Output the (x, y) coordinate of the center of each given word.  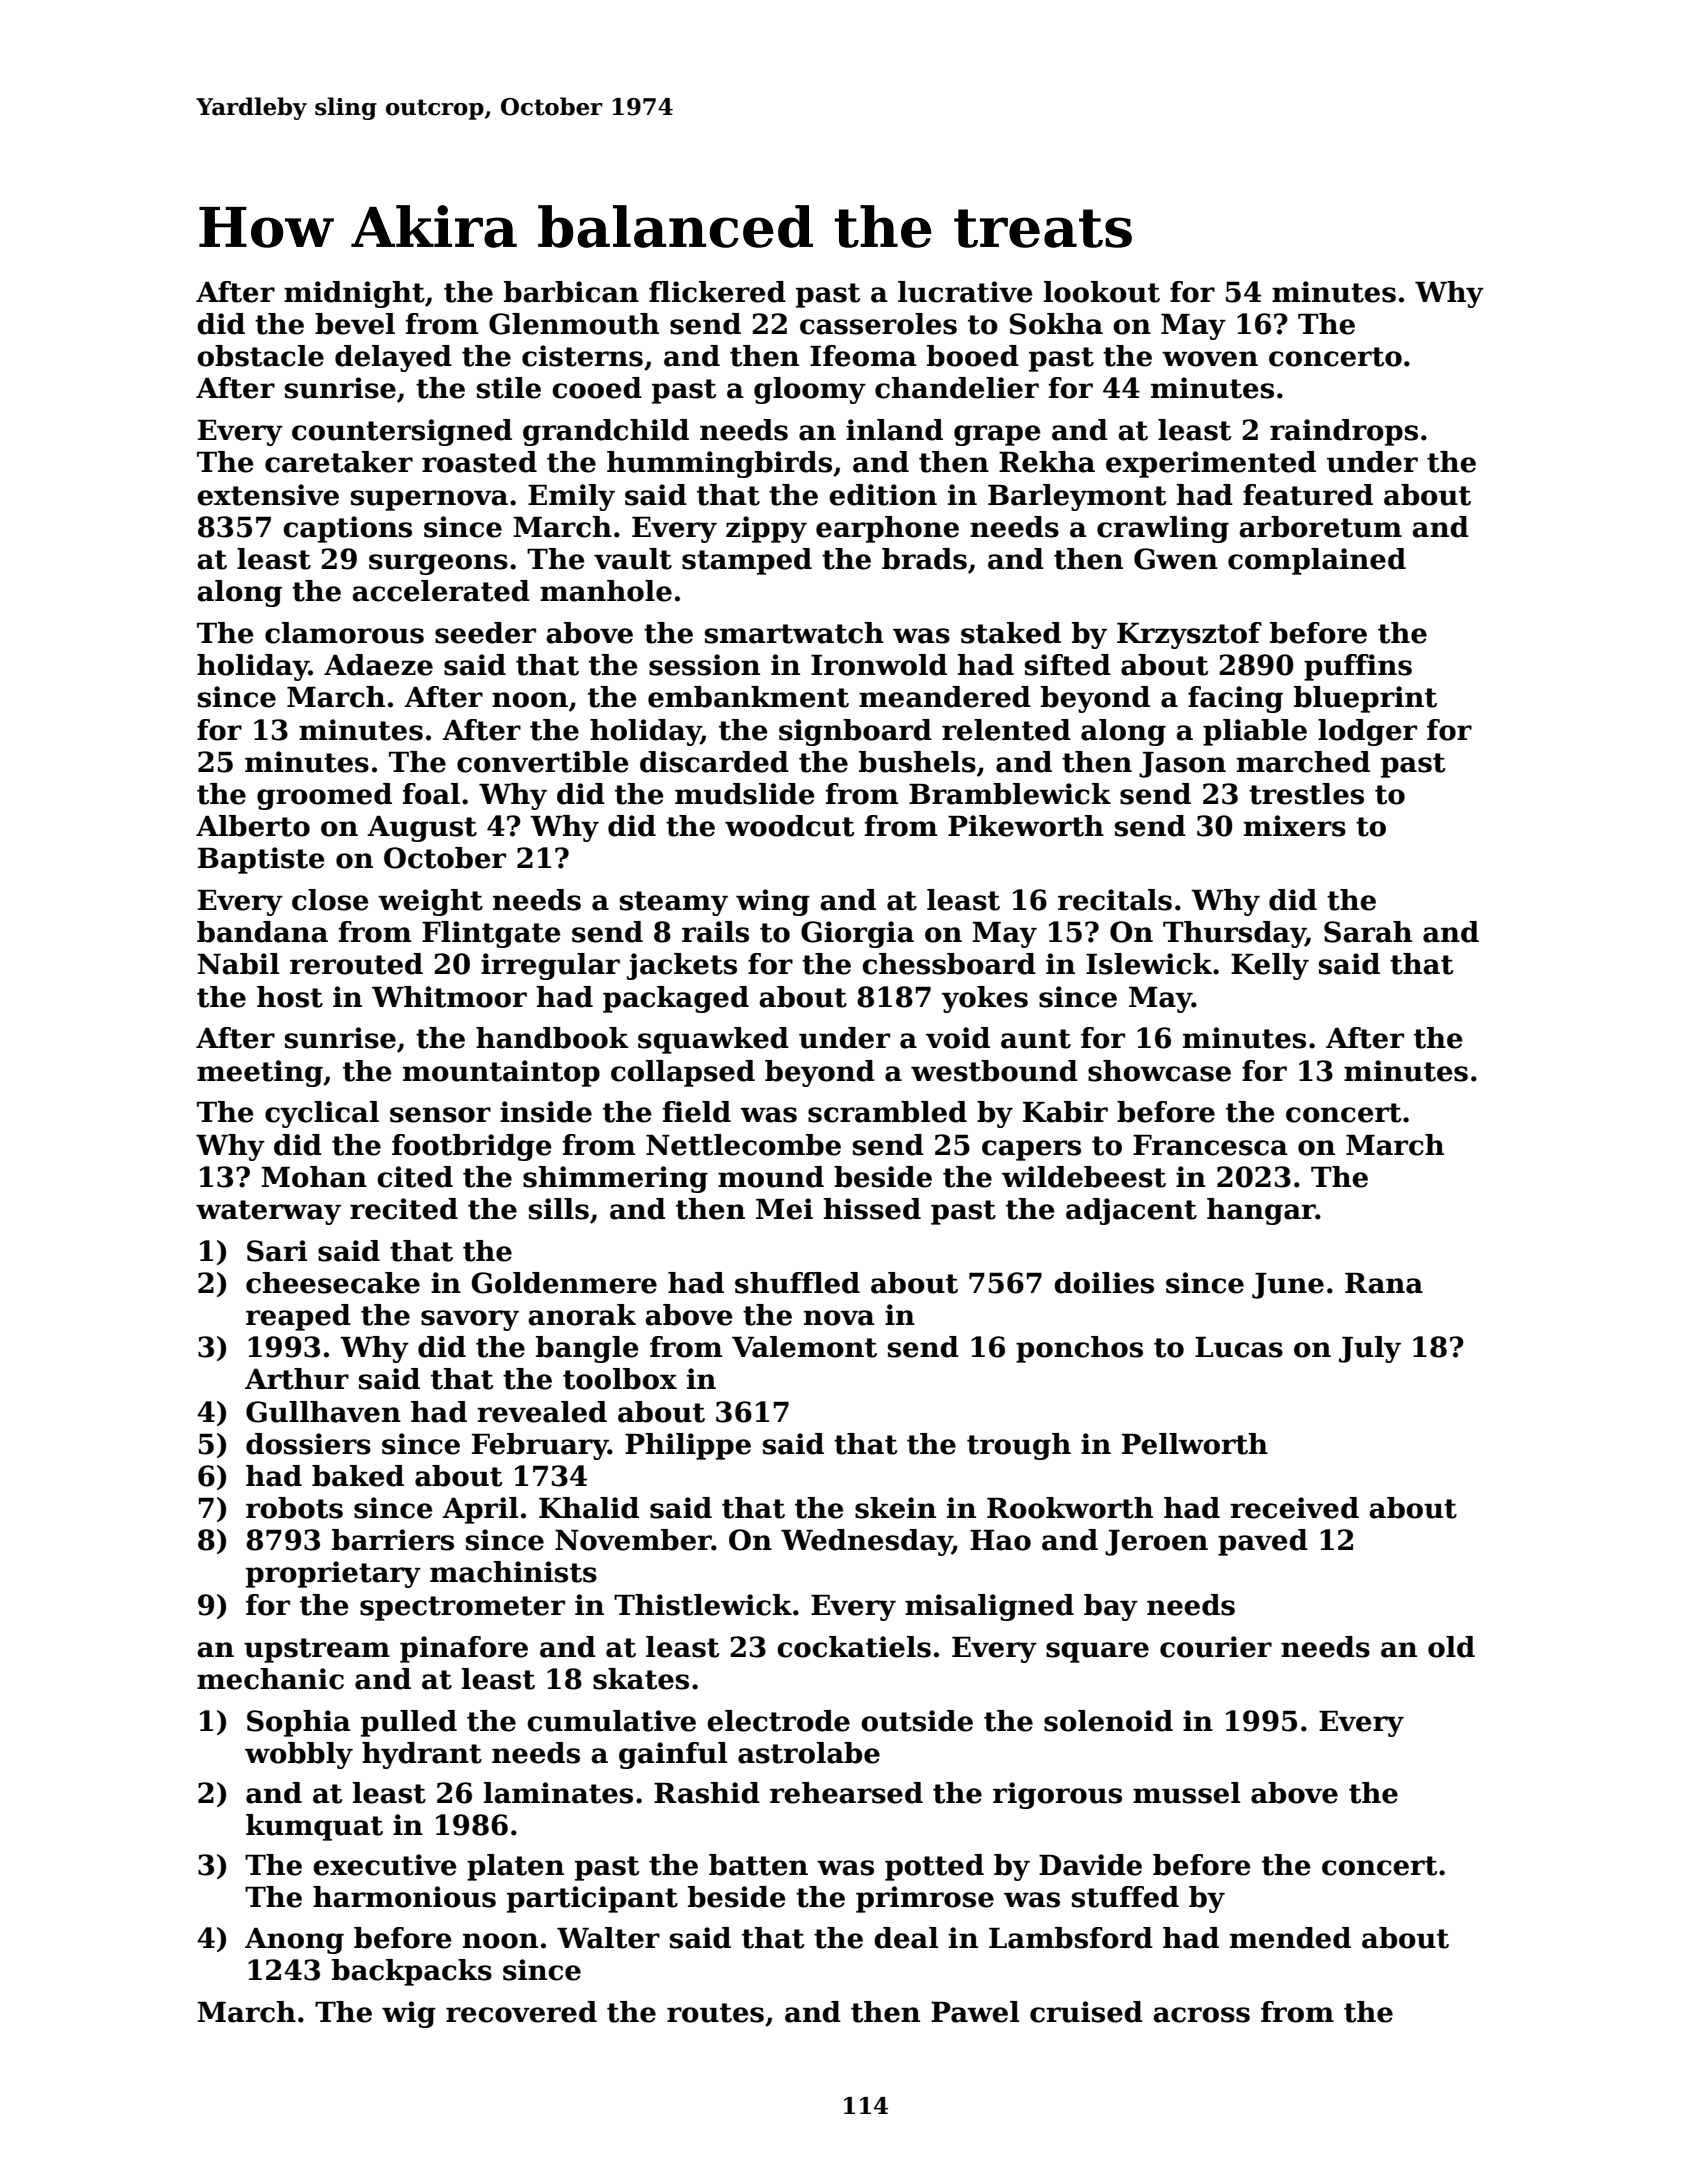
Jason (1182, 765)
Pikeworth (1026, 826)
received (1294, 1508)
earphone (887, 529)
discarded (714, 762)
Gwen (1176, 559)
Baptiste (261, 860)
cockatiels (854, 1647)
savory (470, 1320)
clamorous (344, 633)
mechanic (270, 1679)
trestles (1306, 794)
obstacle (260, 356)
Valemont (804, 1347)
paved (1263, 1542)
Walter (608, 1938)
